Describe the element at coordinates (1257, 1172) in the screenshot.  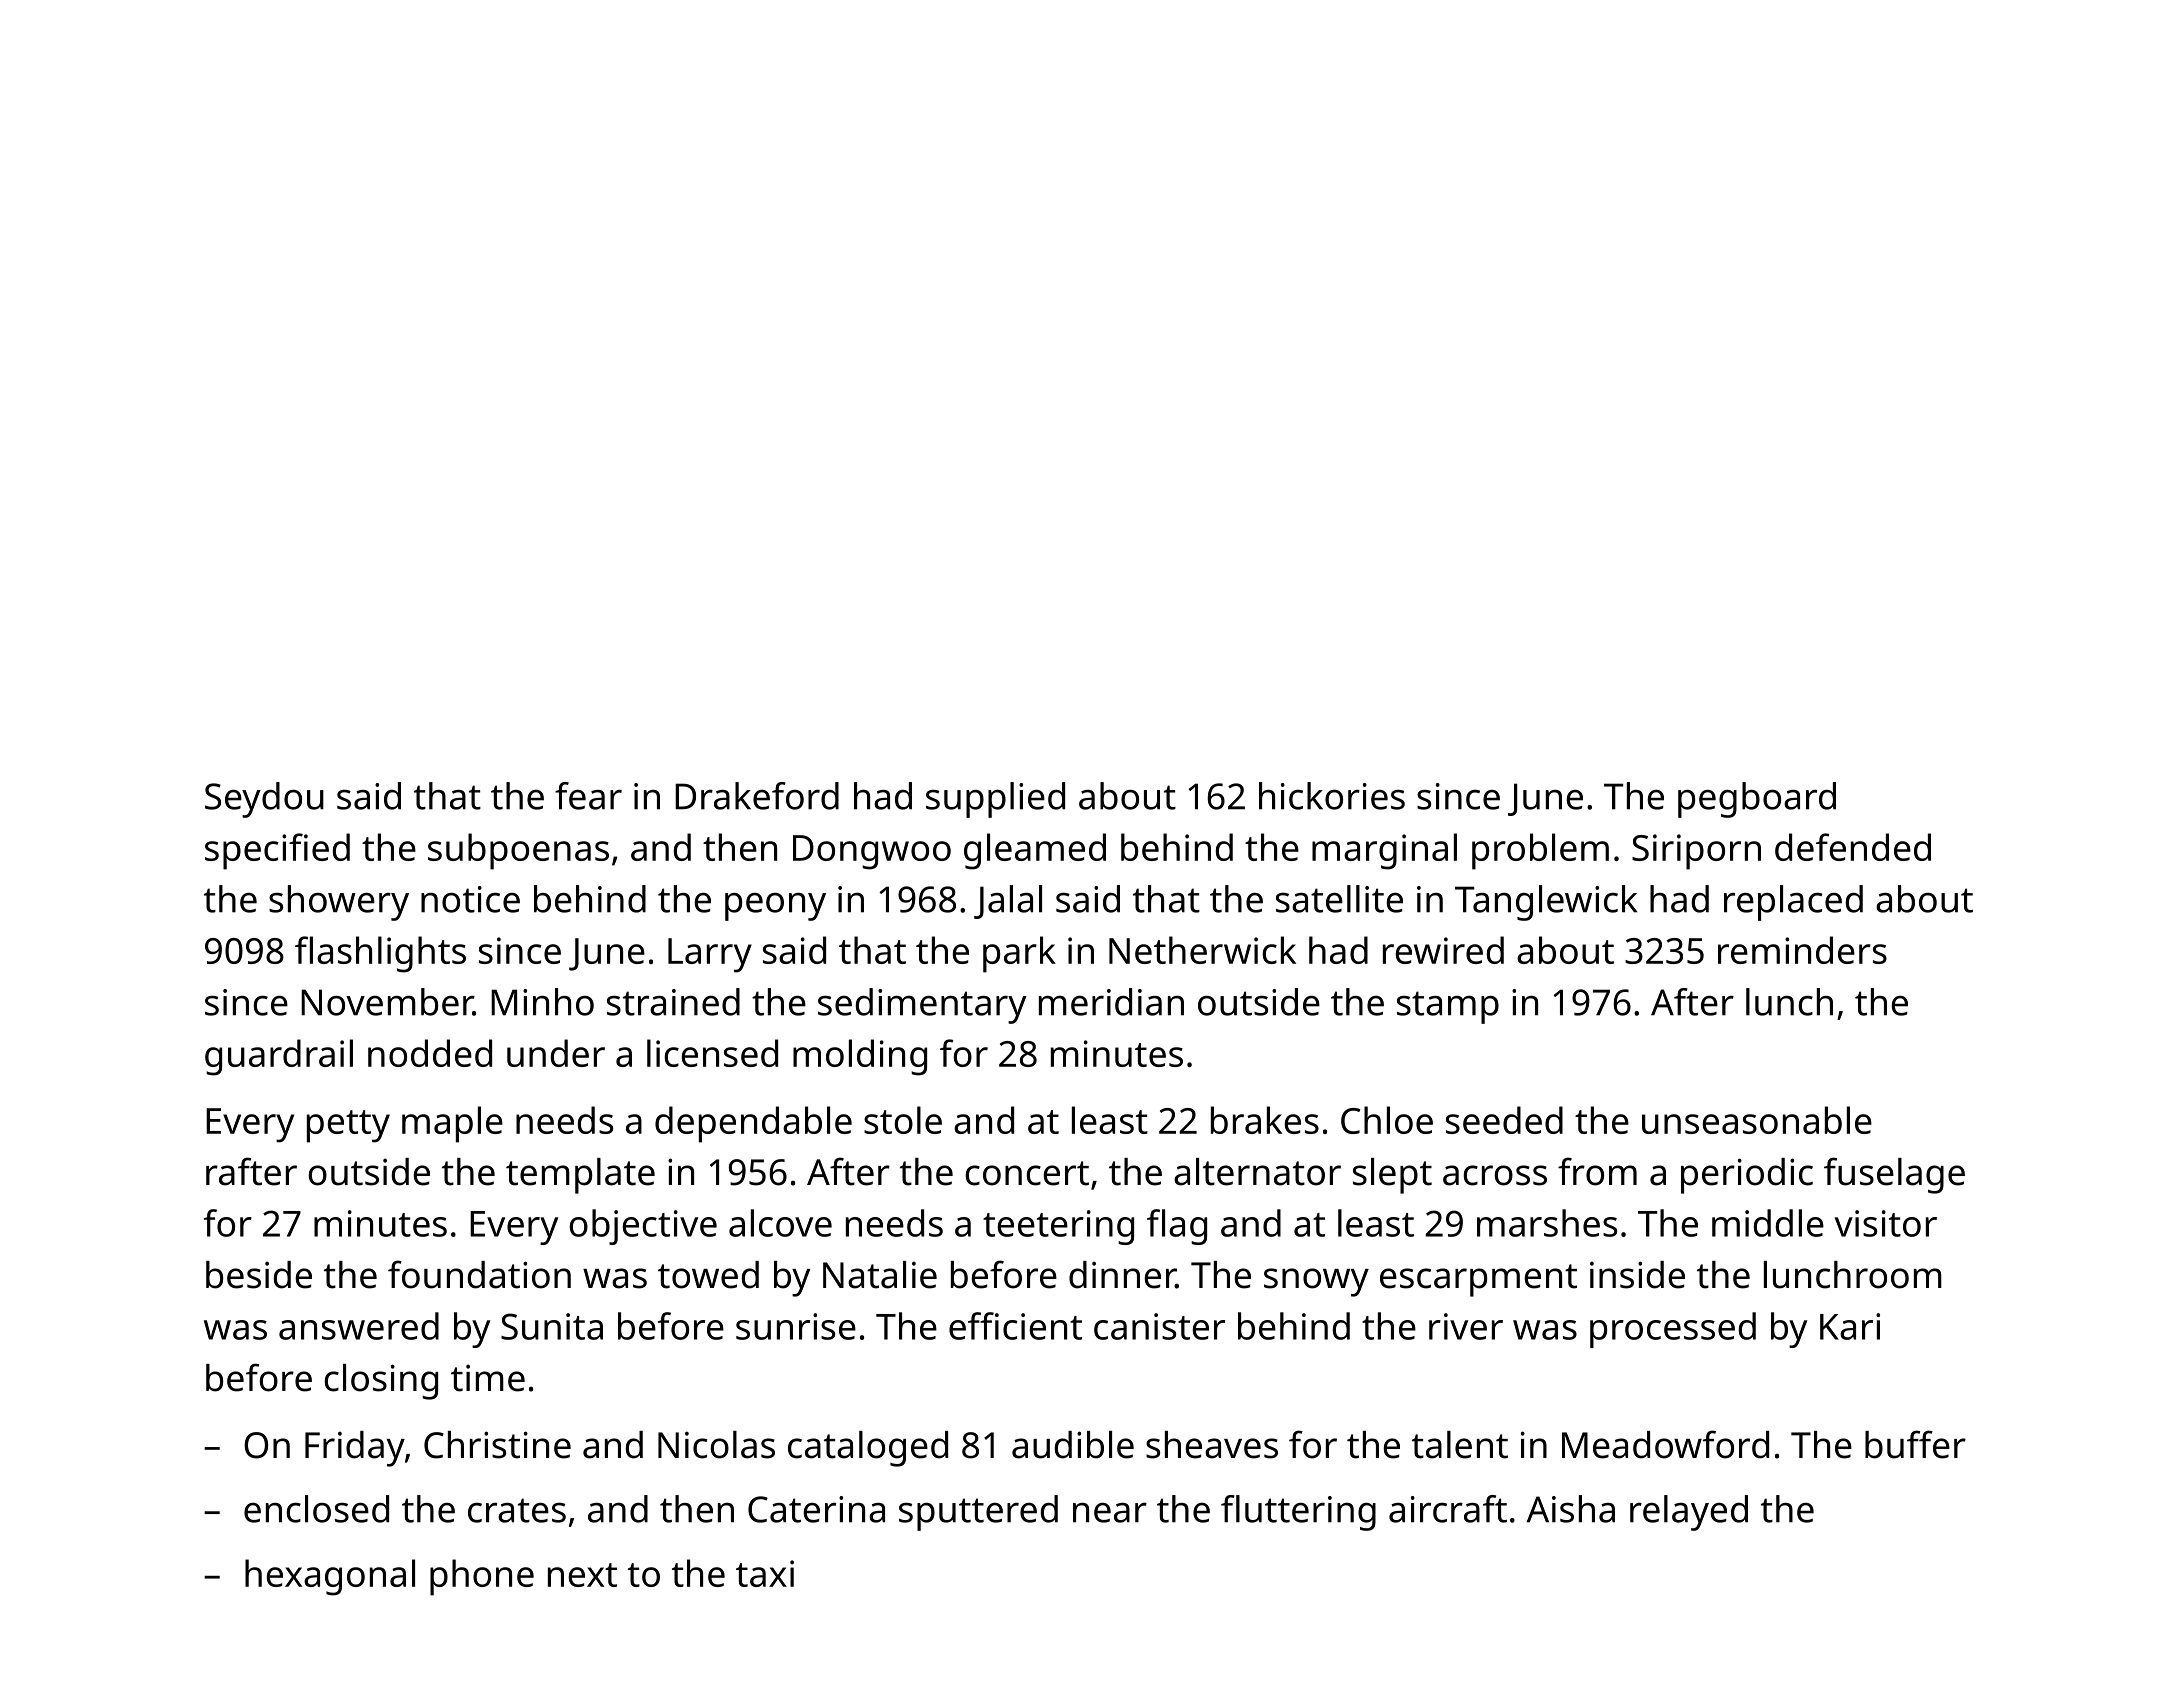
I see `alternator` at that location.
